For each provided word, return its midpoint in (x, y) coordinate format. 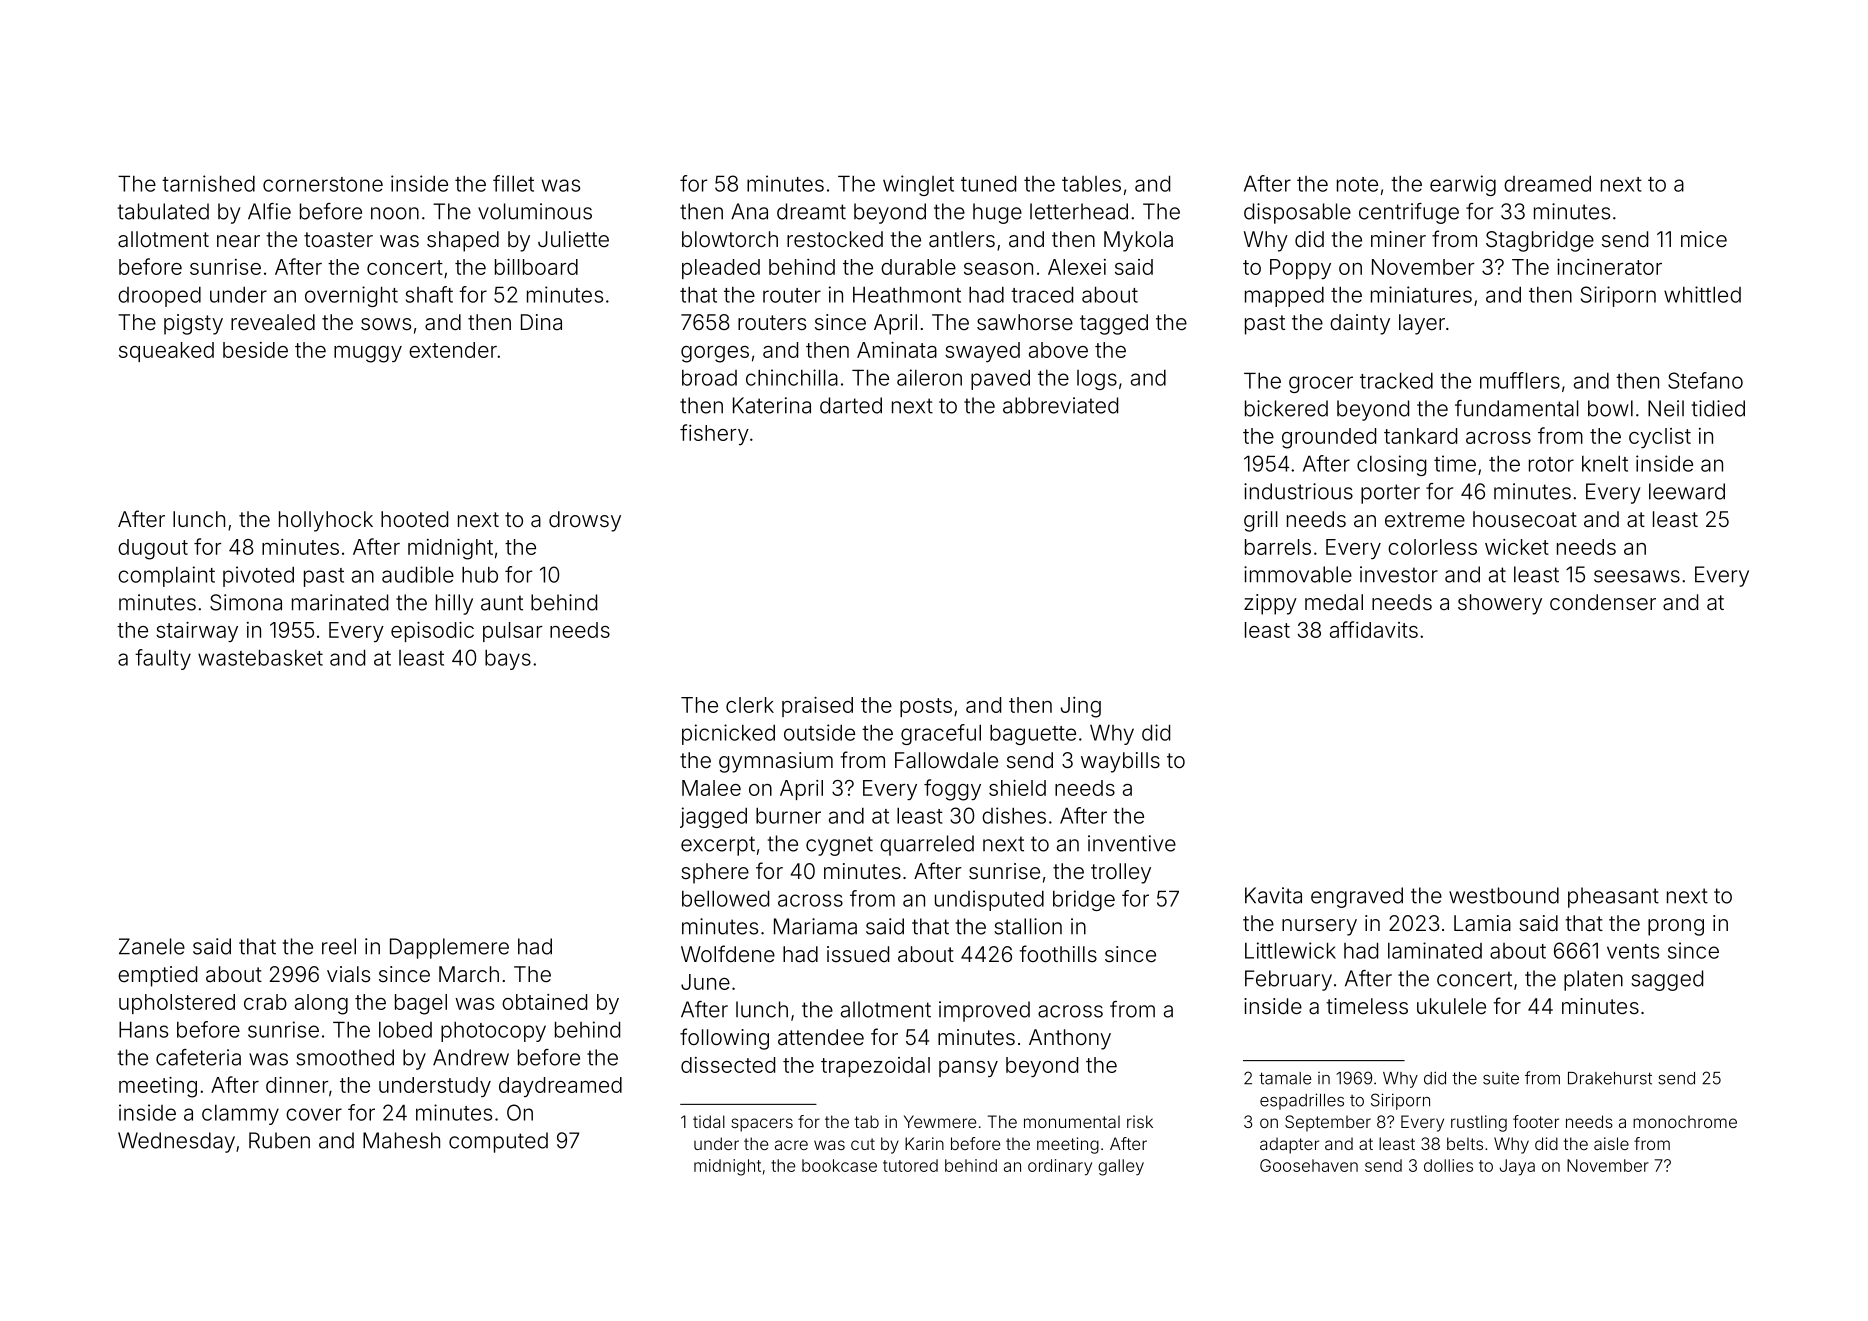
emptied (157, 976)
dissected (728, 1065)
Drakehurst (1610, 1078)
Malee (711, 788)
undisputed (989, 900)
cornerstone (323, 184)
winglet (918, 185)
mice (1704, 239)
